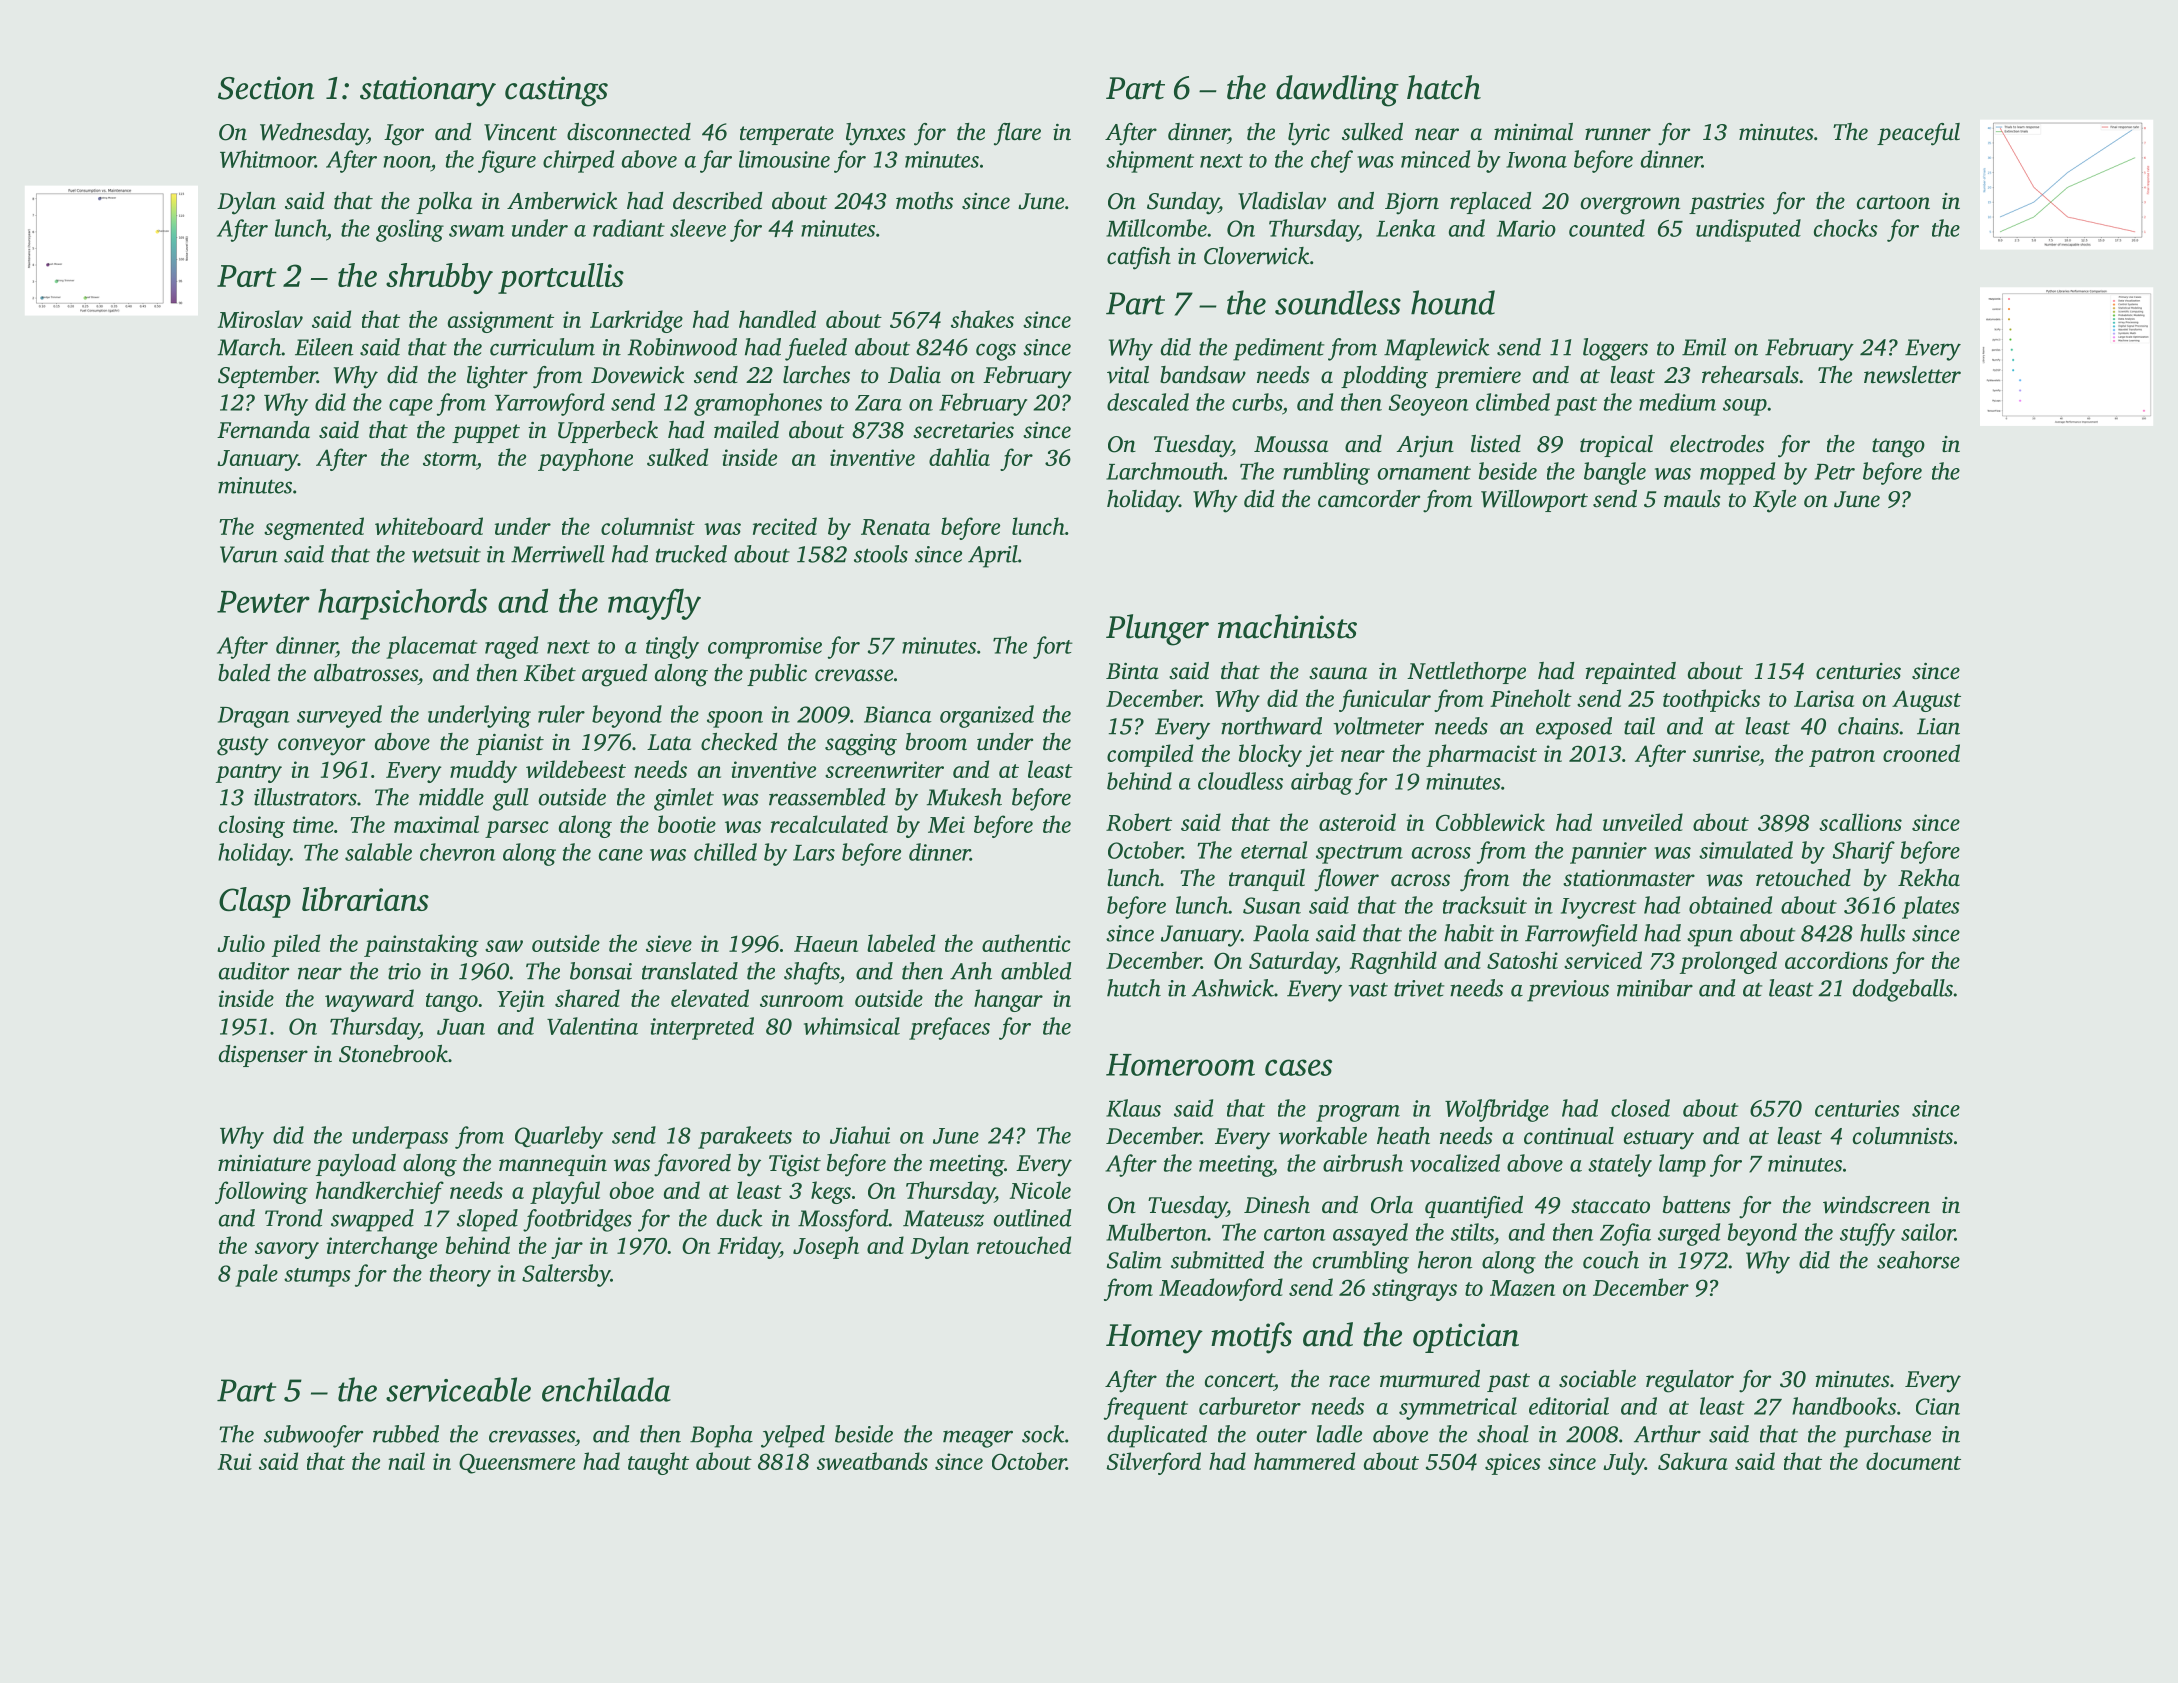 The width and height of the screenshot is (2178, 1683). Describe the element at coordinates (793, 1436) in the screenshot. I see `yelped` at that location.
